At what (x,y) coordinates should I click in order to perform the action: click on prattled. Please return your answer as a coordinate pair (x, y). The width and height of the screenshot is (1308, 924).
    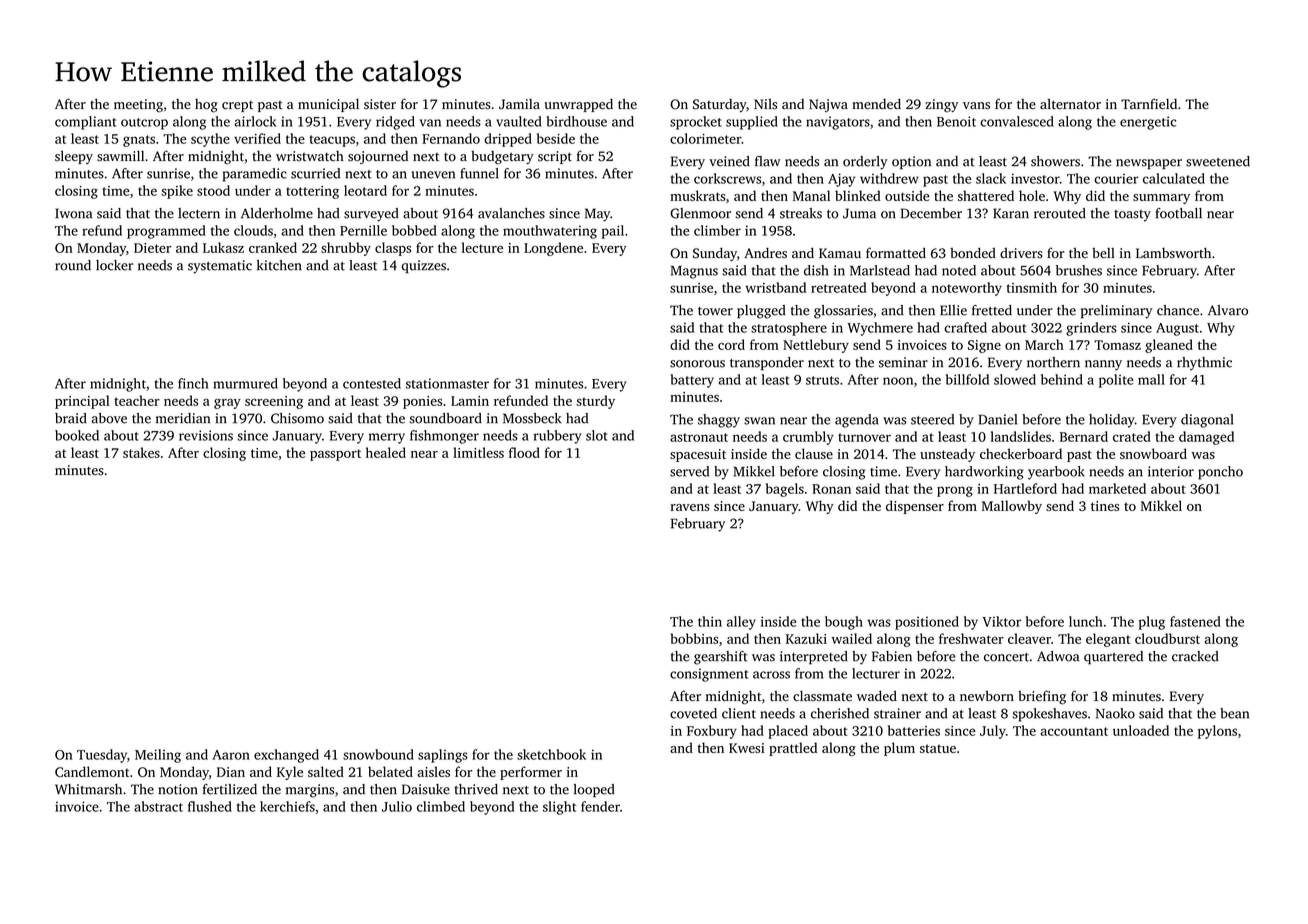
    Looking at the image, I should click on (793, 749).
